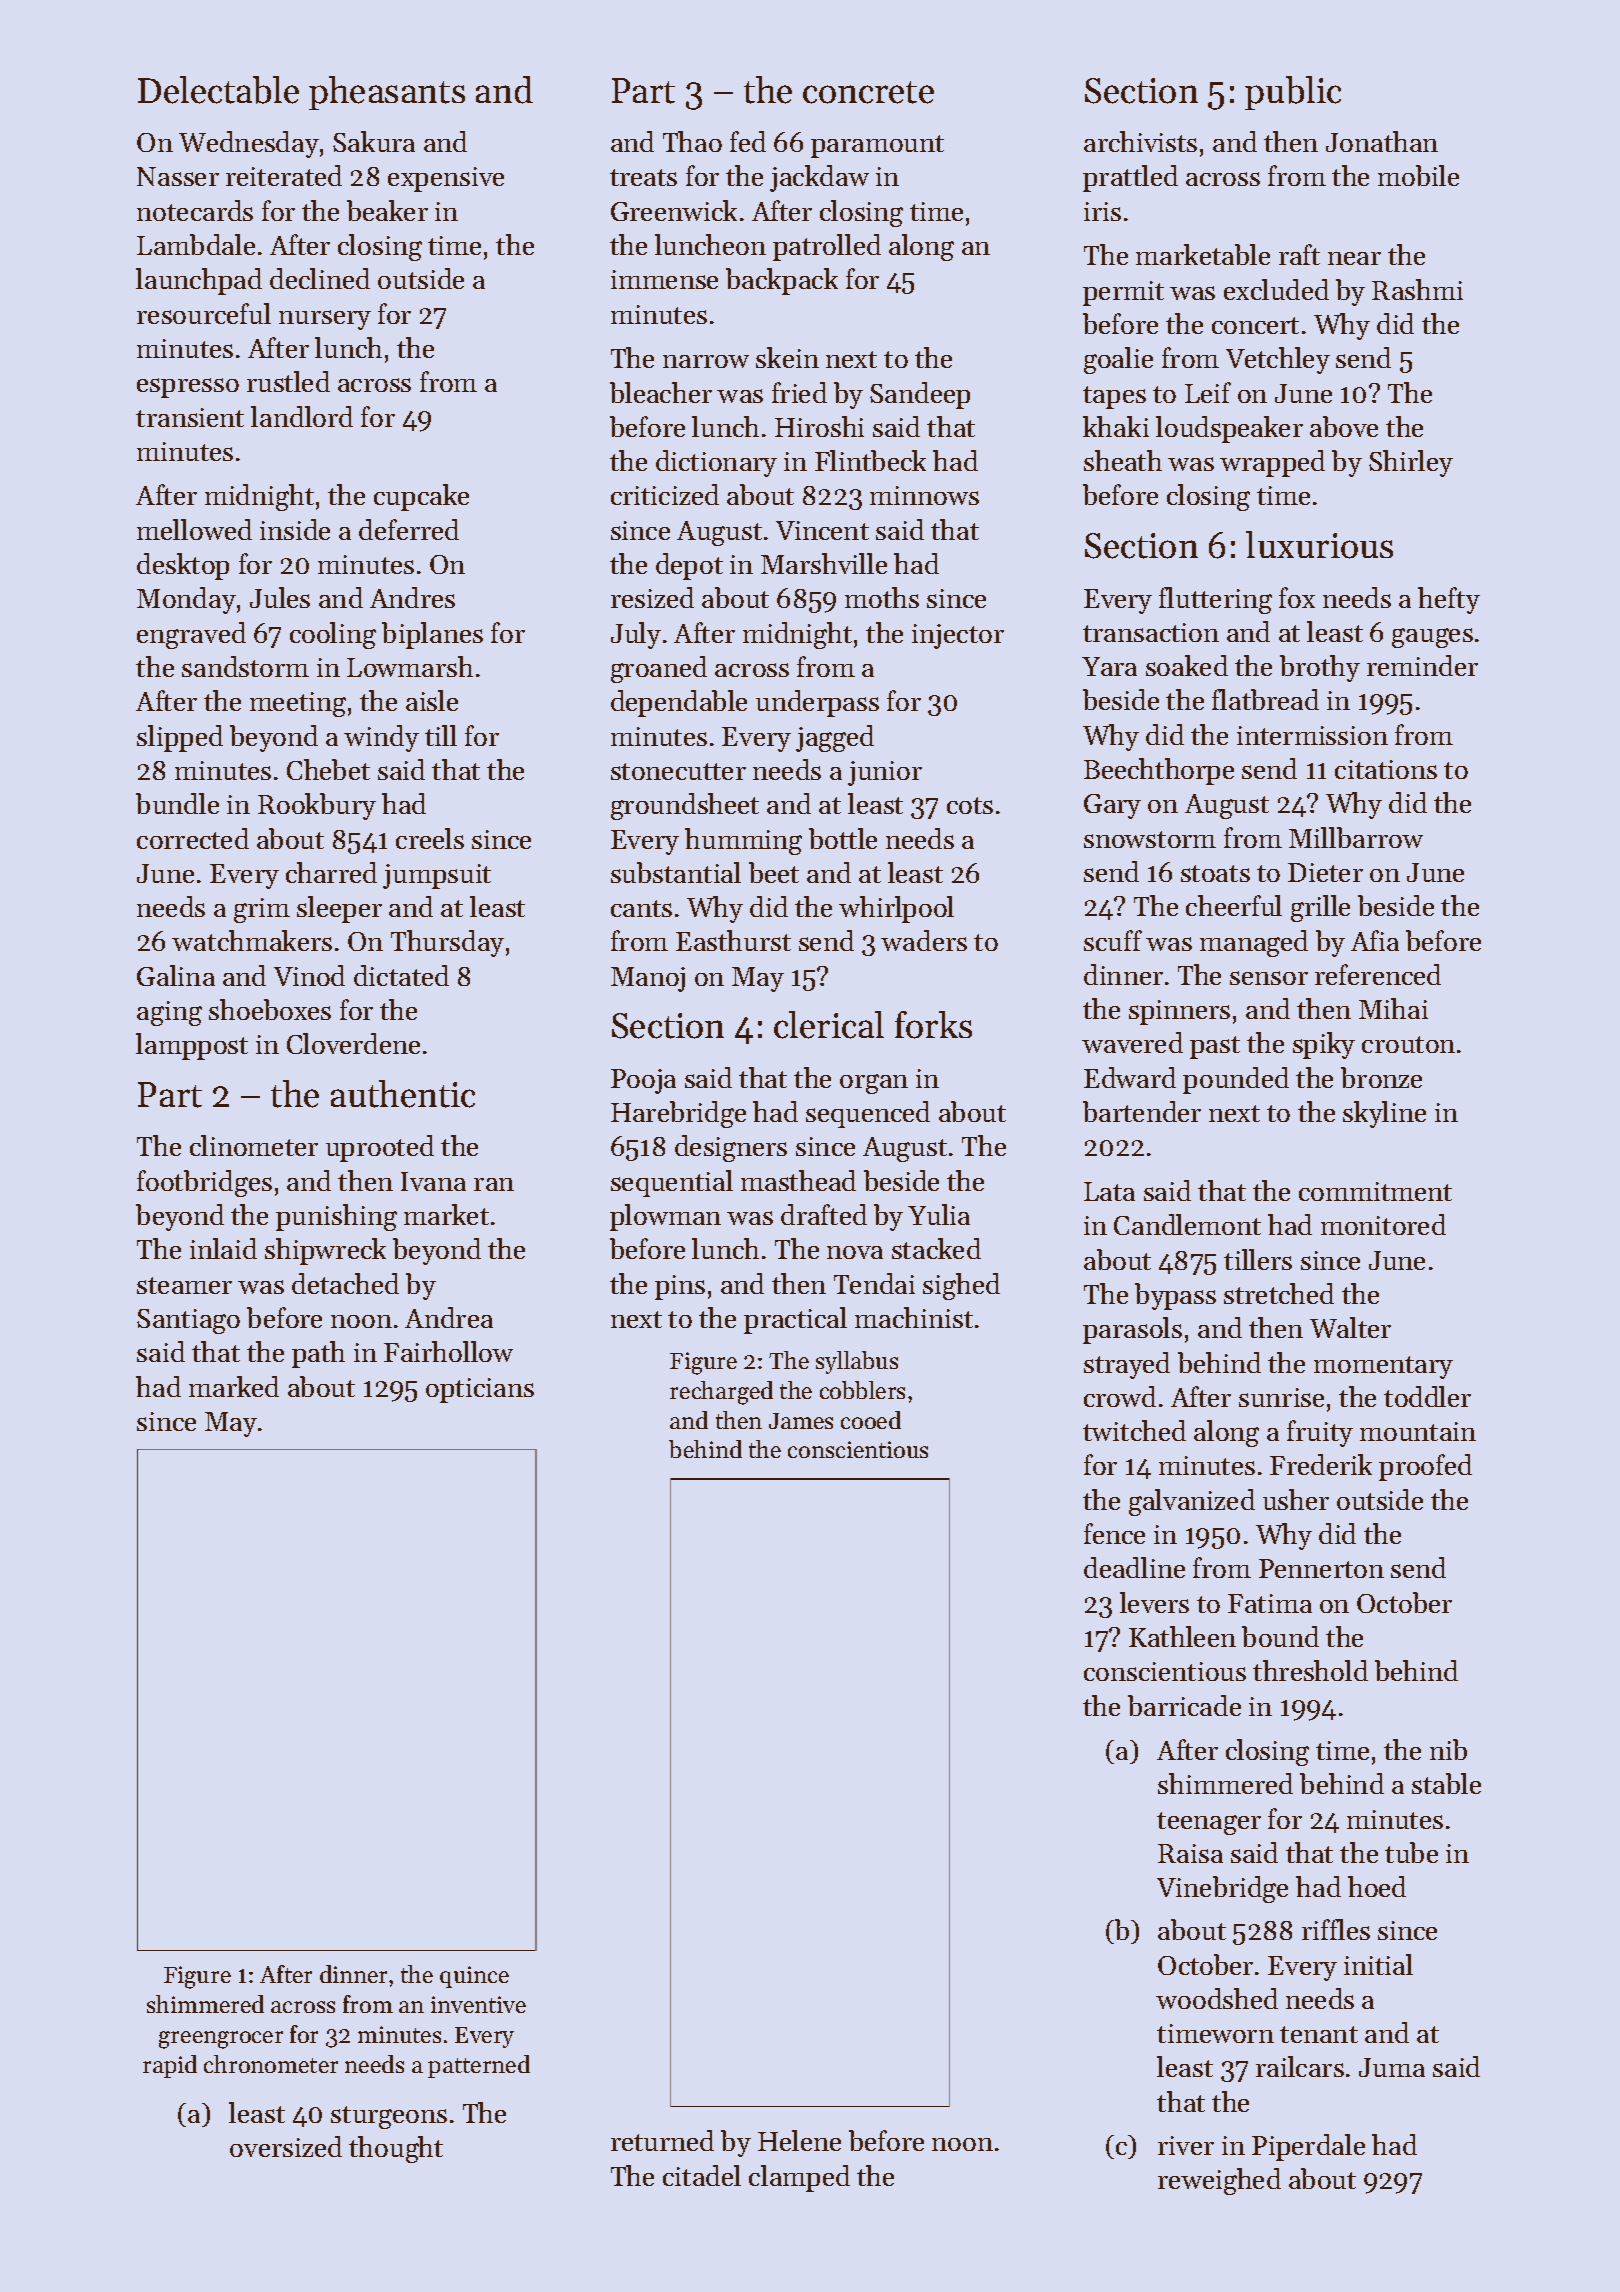 The image size is (1620, 2292). I want to click on James, so click(801, 1421).
